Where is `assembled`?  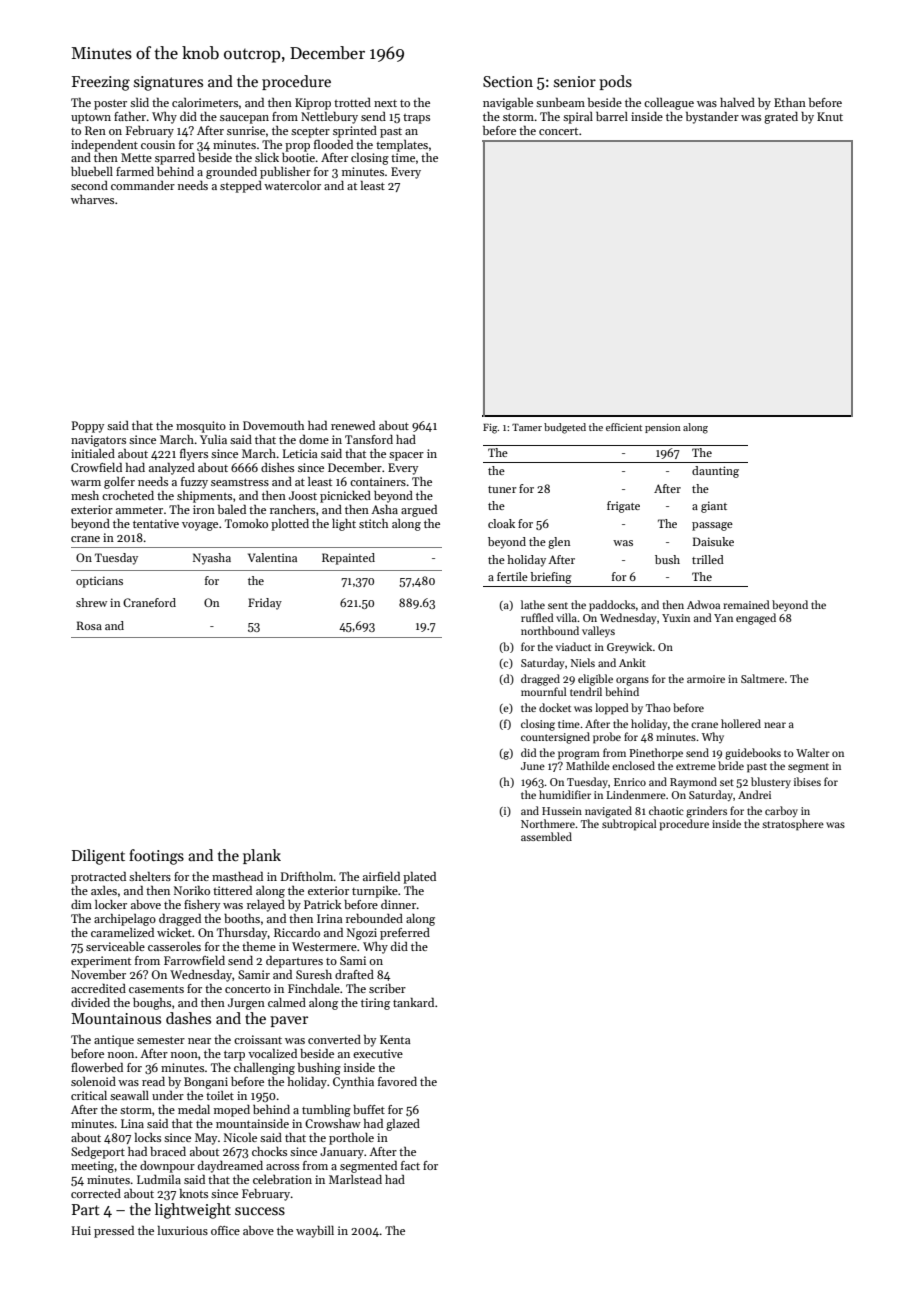 assembled is located at coordinates (546, 836).
